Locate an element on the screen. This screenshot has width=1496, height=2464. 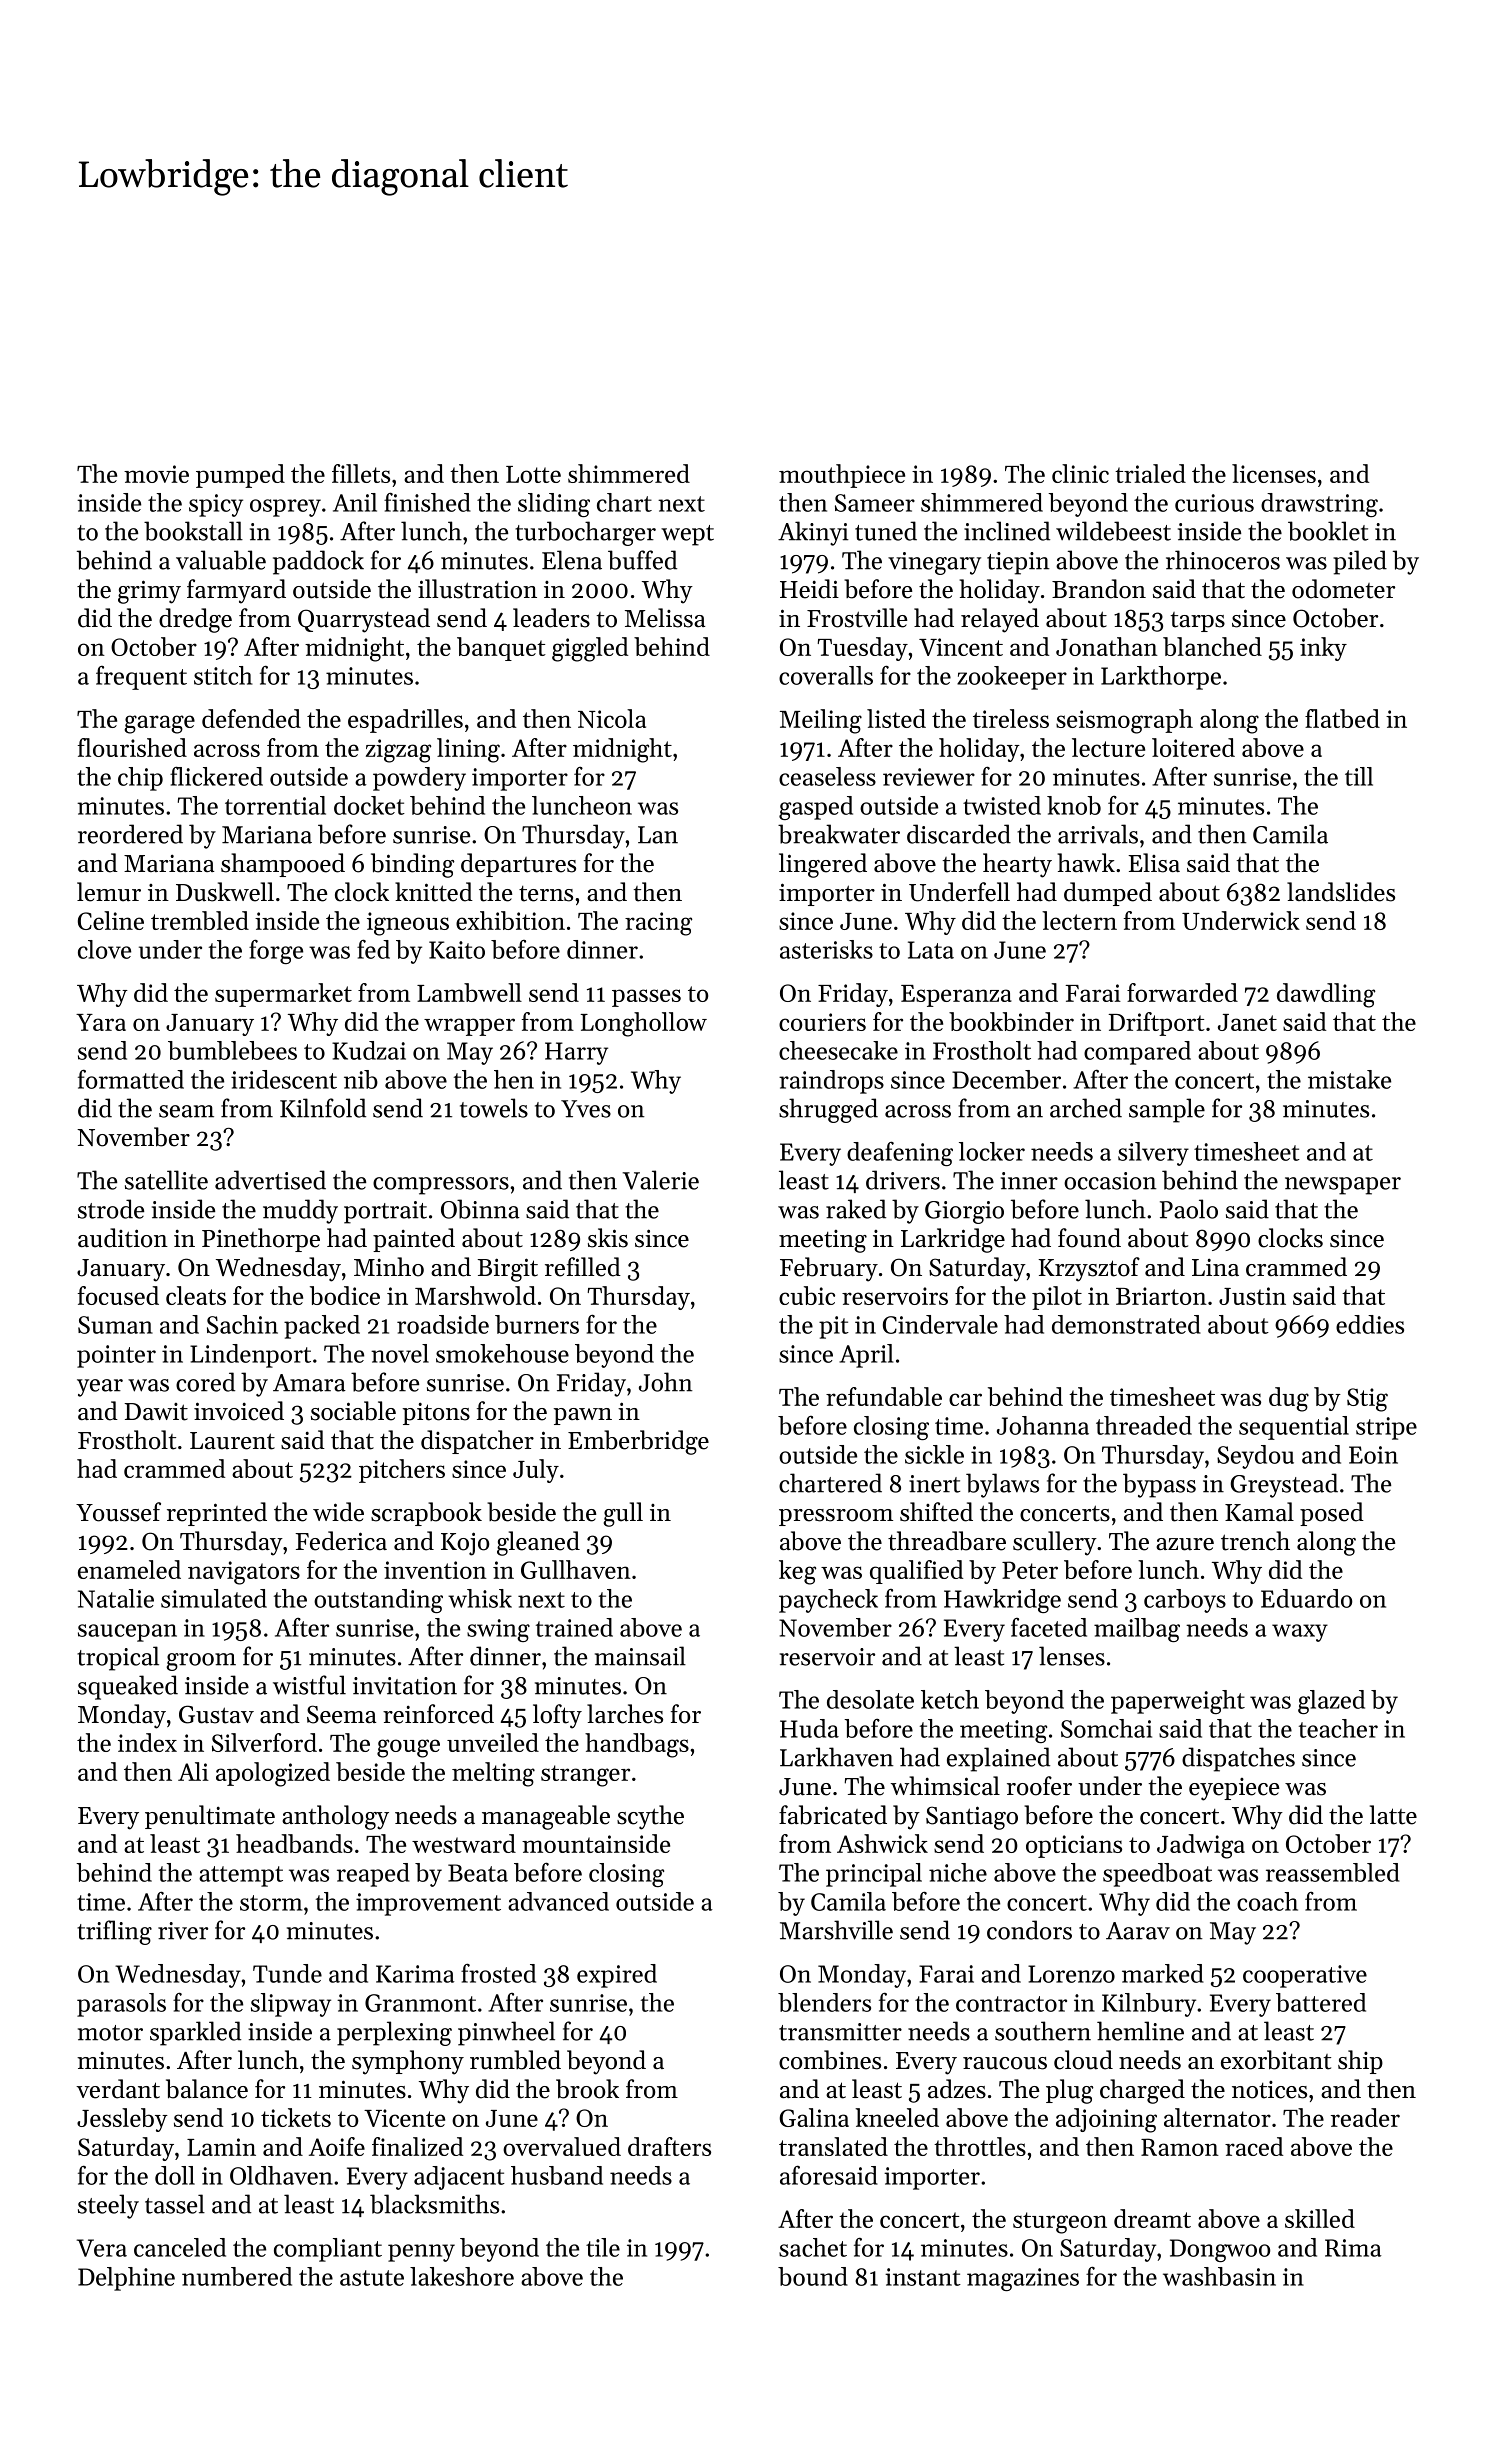
mouthpiece is located at coordinates (842, 476).
